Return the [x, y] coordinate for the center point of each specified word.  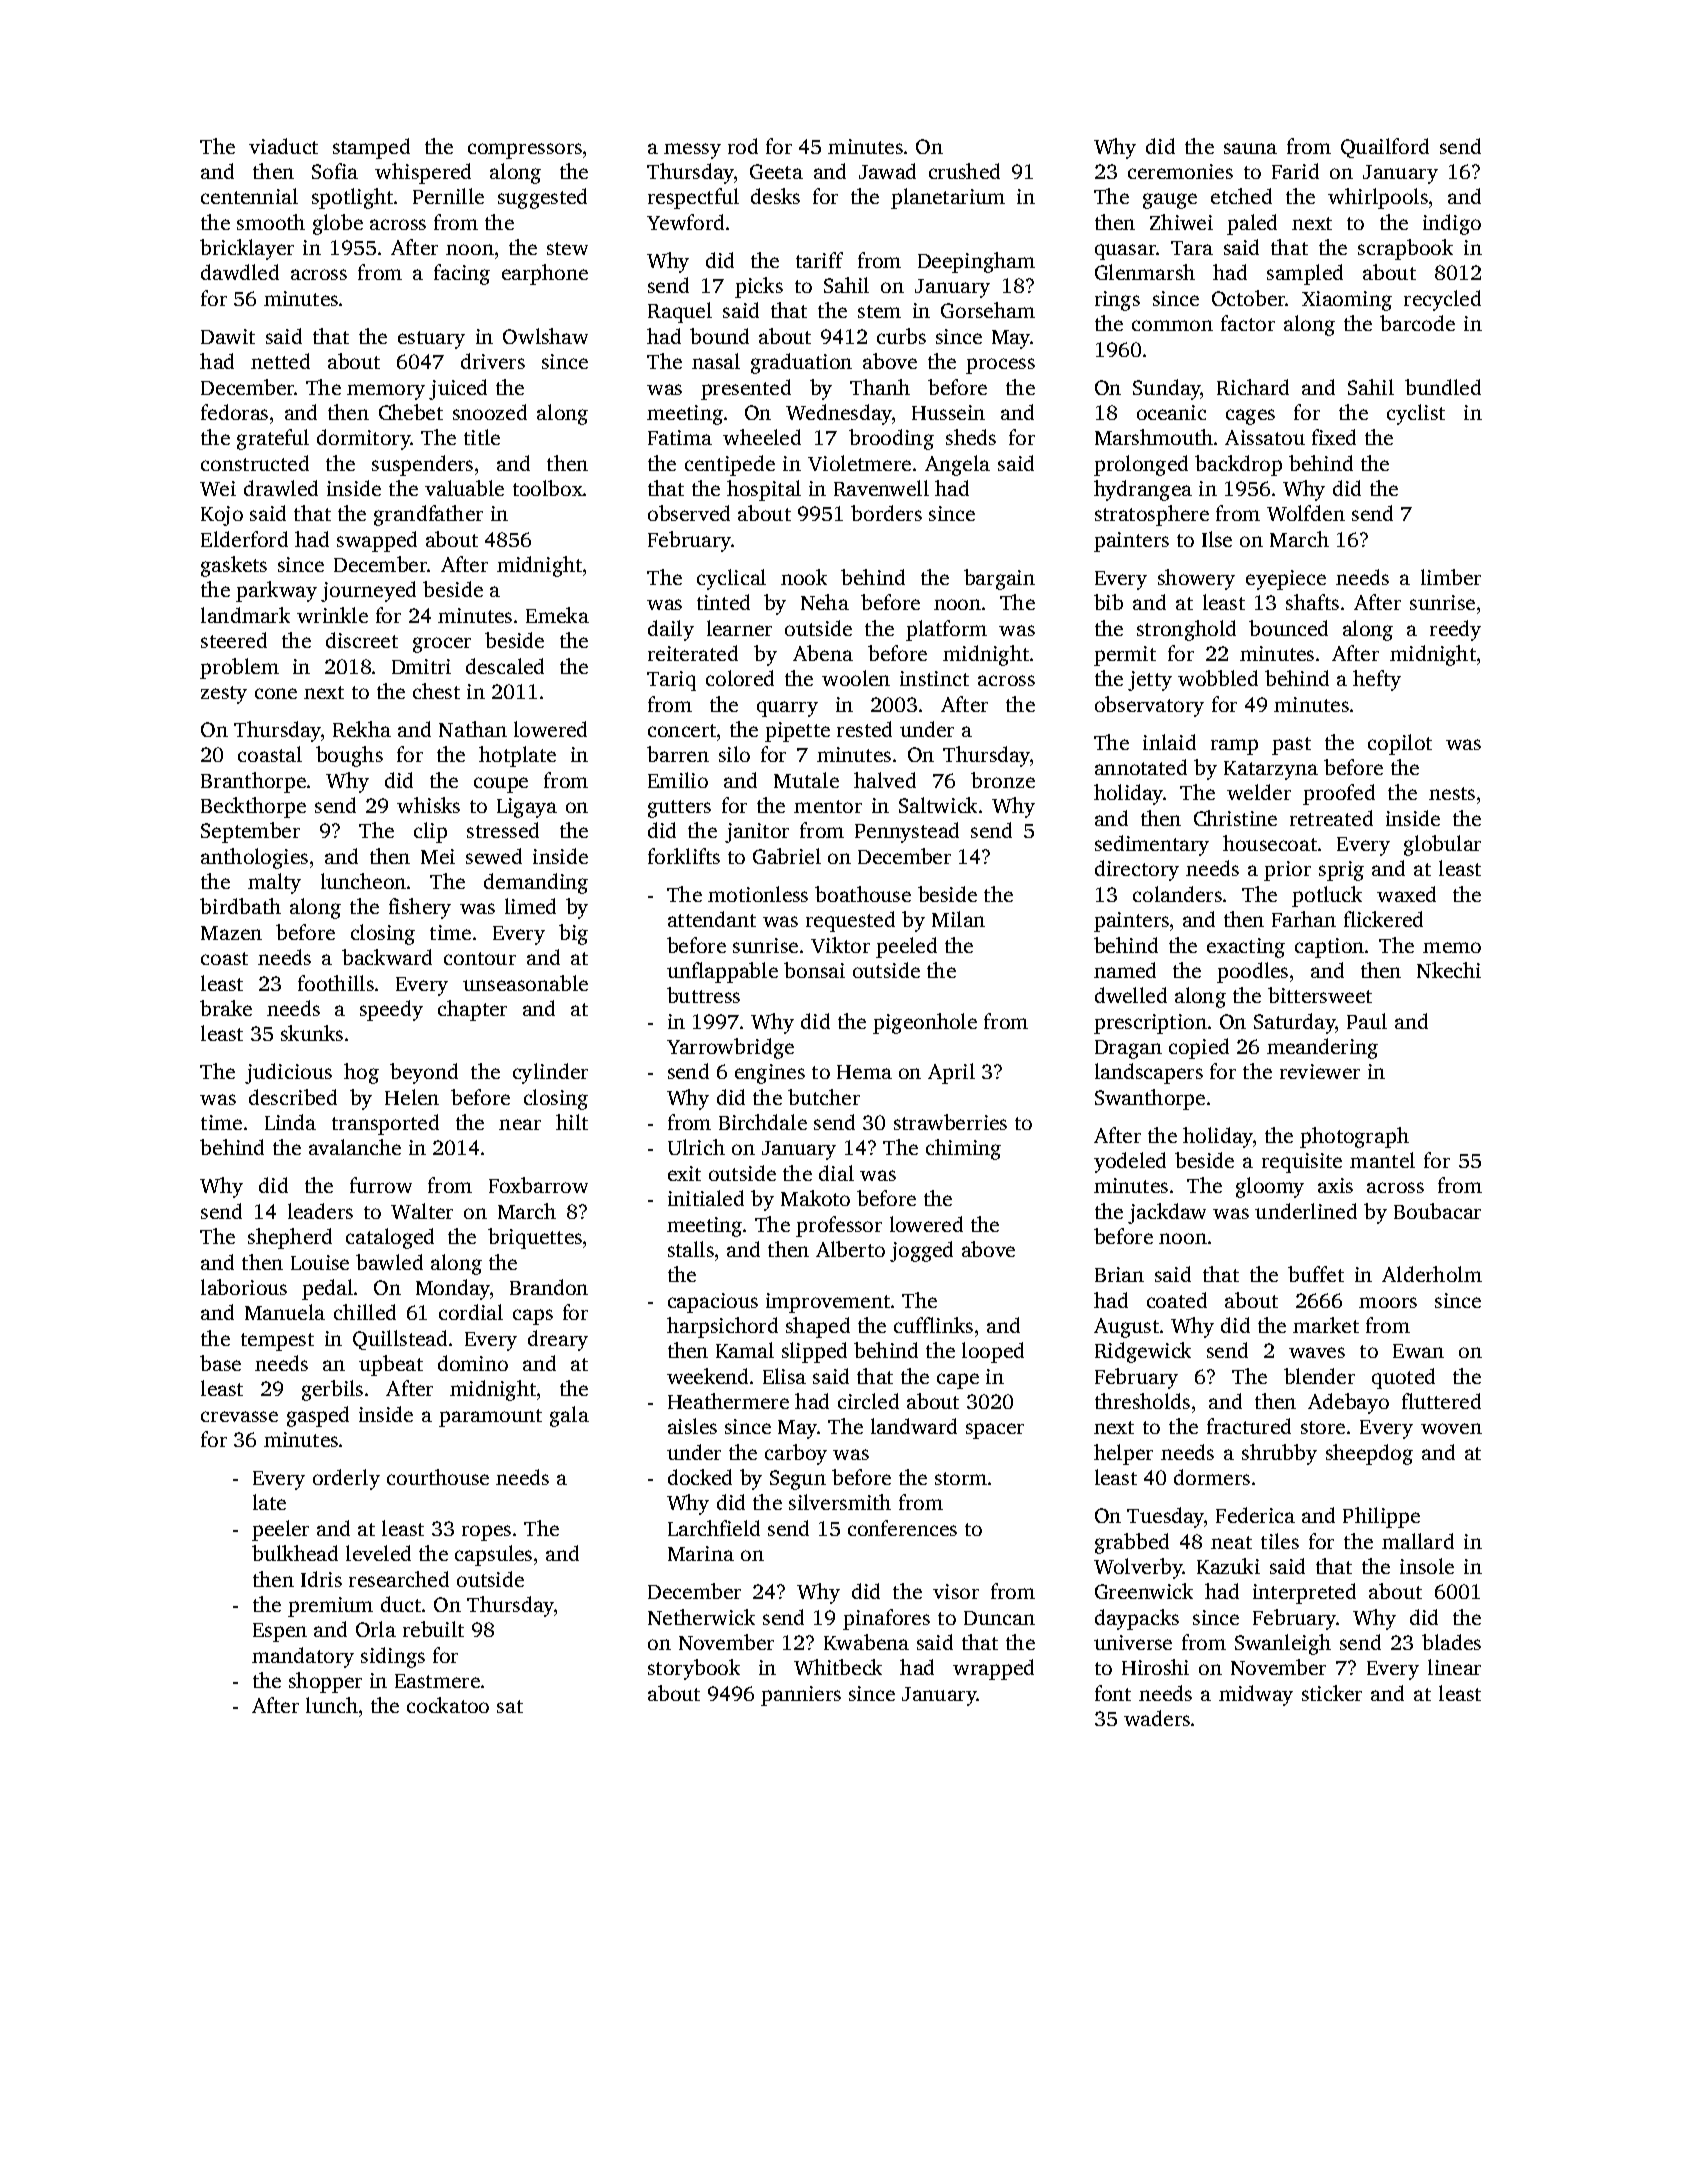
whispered [423, 173]
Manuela [285, 1312]
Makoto [815, 1198]
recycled [1442, 300]
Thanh [880, 387]
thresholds [1142, 1401]
